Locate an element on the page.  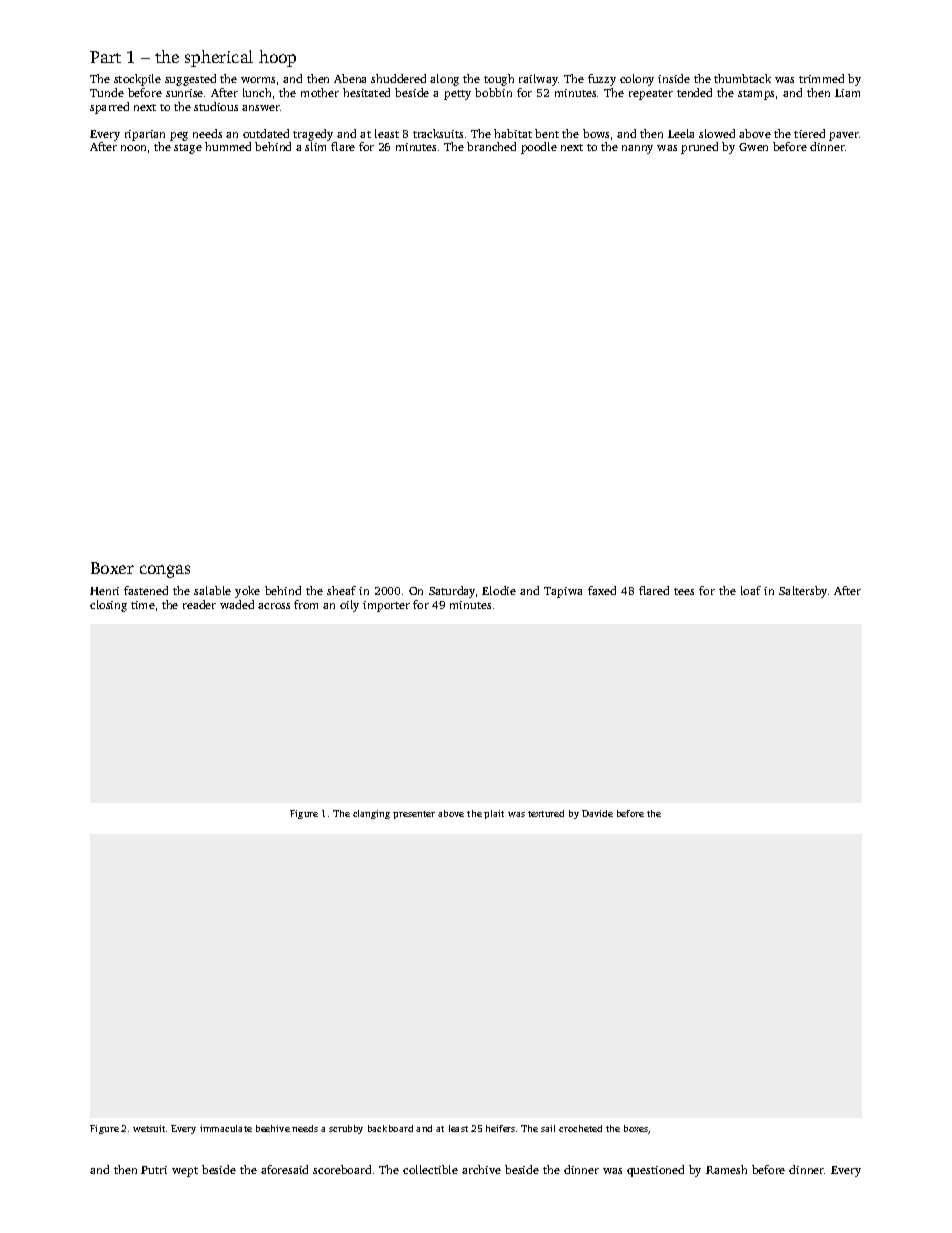
trimmed is located at coordinates (821, 78).
